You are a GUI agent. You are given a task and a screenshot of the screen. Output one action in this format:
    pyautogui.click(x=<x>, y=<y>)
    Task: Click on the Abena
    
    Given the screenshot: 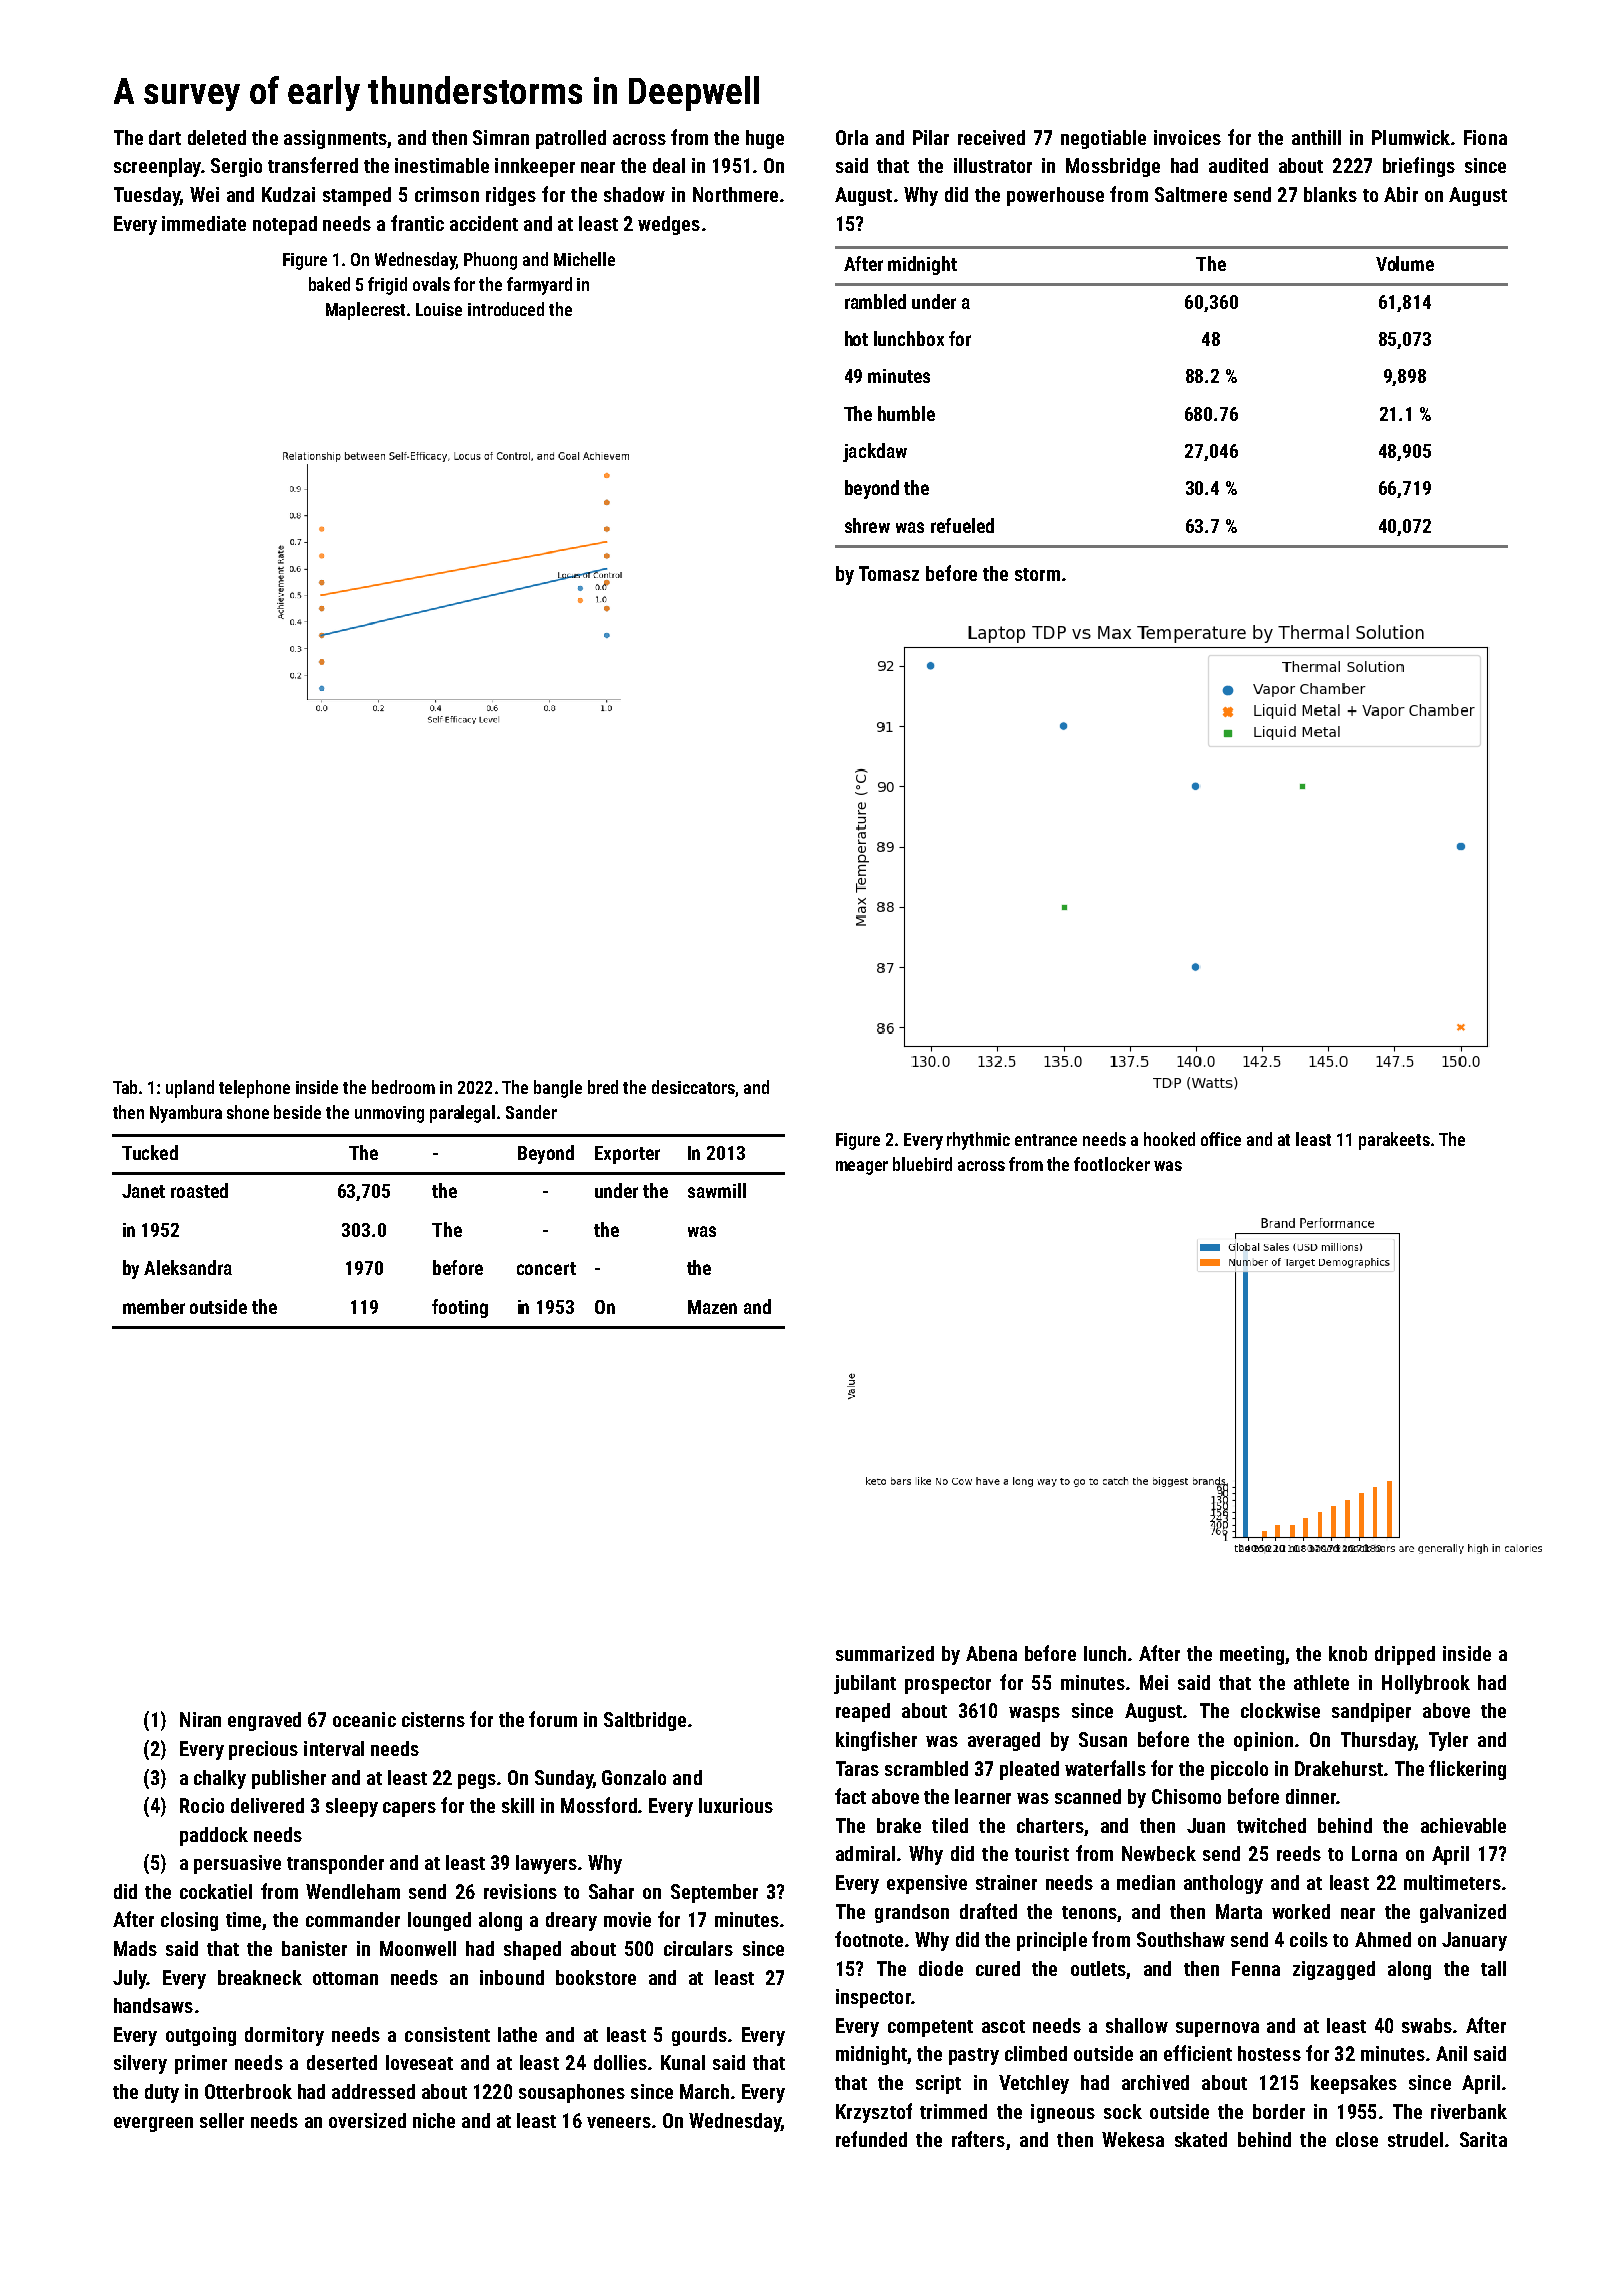 What is the action you would take?
    pyautogui.click(x=991, y=1653)
